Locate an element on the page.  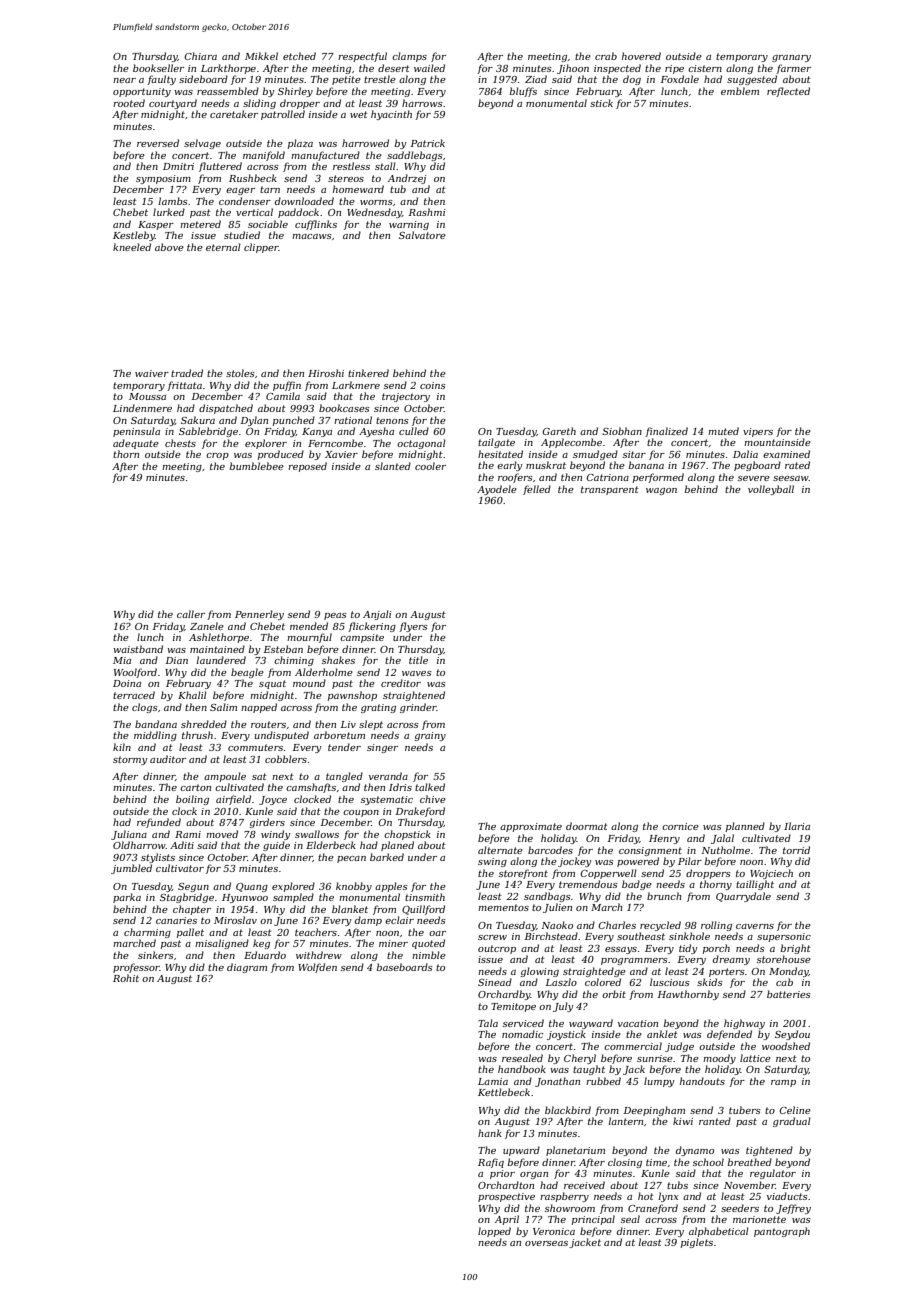
sunrise is located at coordinates (655, 1058).
